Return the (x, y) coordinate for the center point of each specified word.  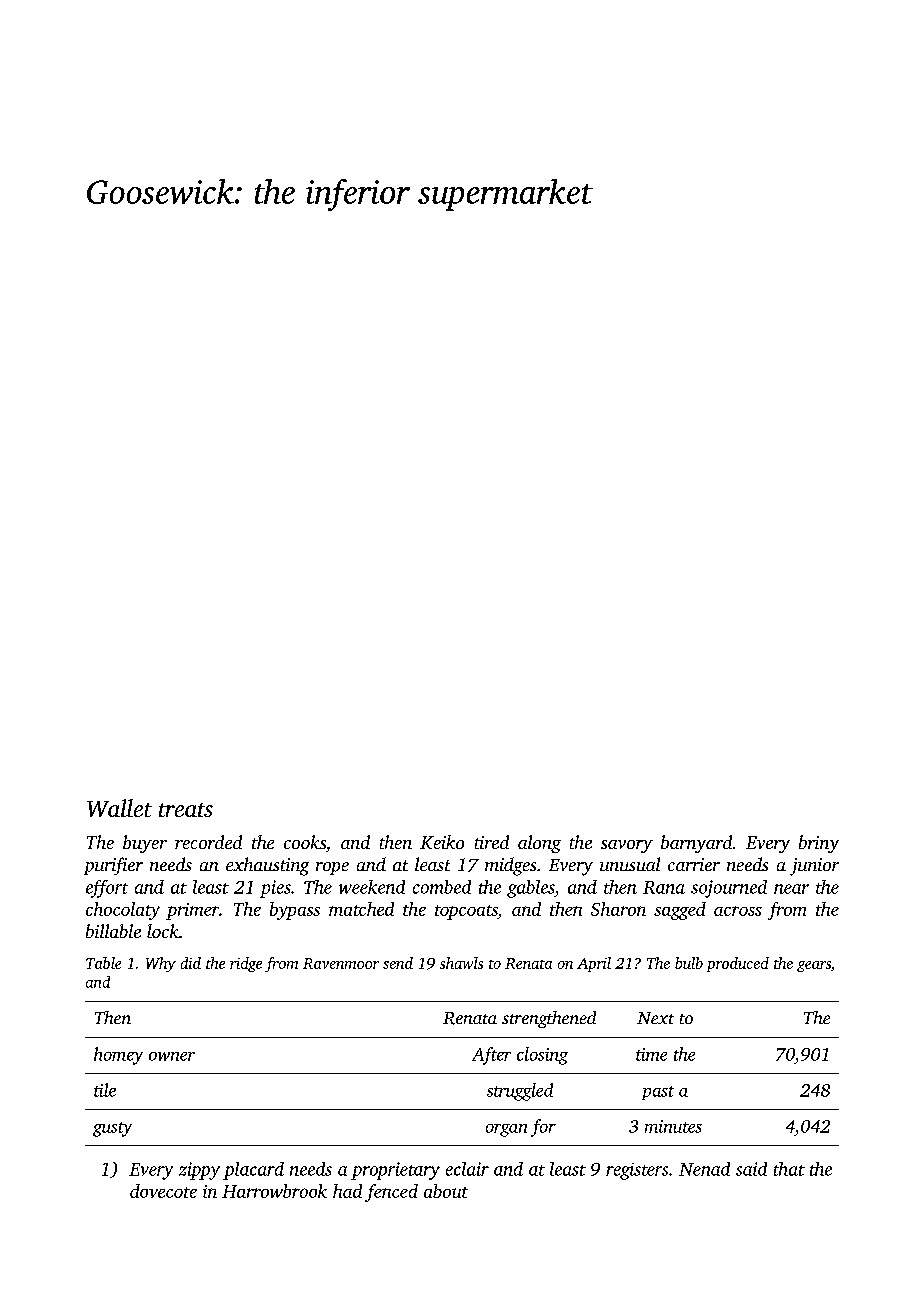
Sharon (618, 909)
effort (107, 889)
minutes (673, 1126)
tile (105, 1090)
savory (627, 846)
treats (186, 810)
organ (506, 1130)
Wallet (119, 808)
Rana (664, 887)
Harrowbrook (274, 1191)
